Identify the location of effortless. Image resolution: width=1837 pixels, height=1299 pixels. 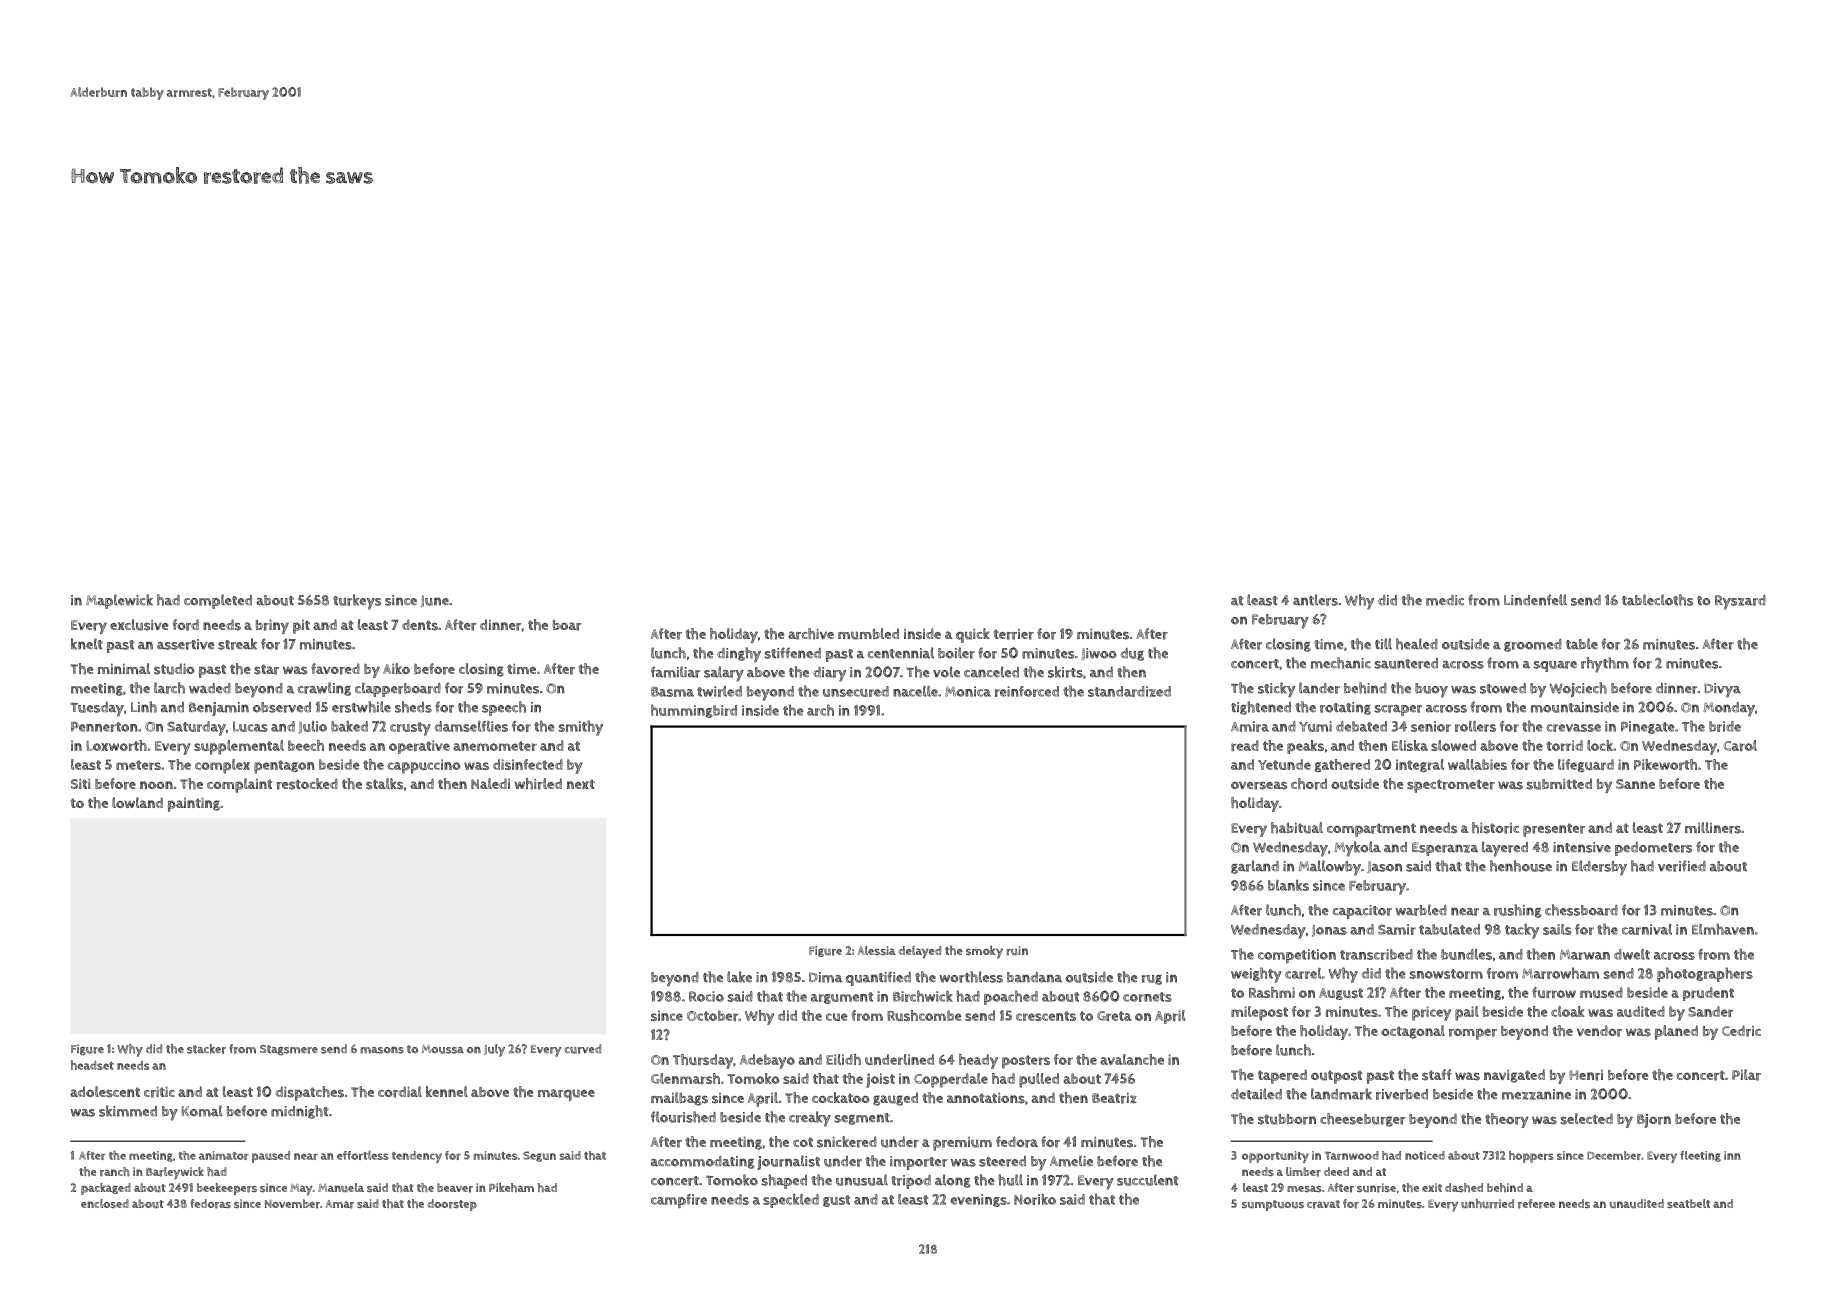
(363, 1155).
